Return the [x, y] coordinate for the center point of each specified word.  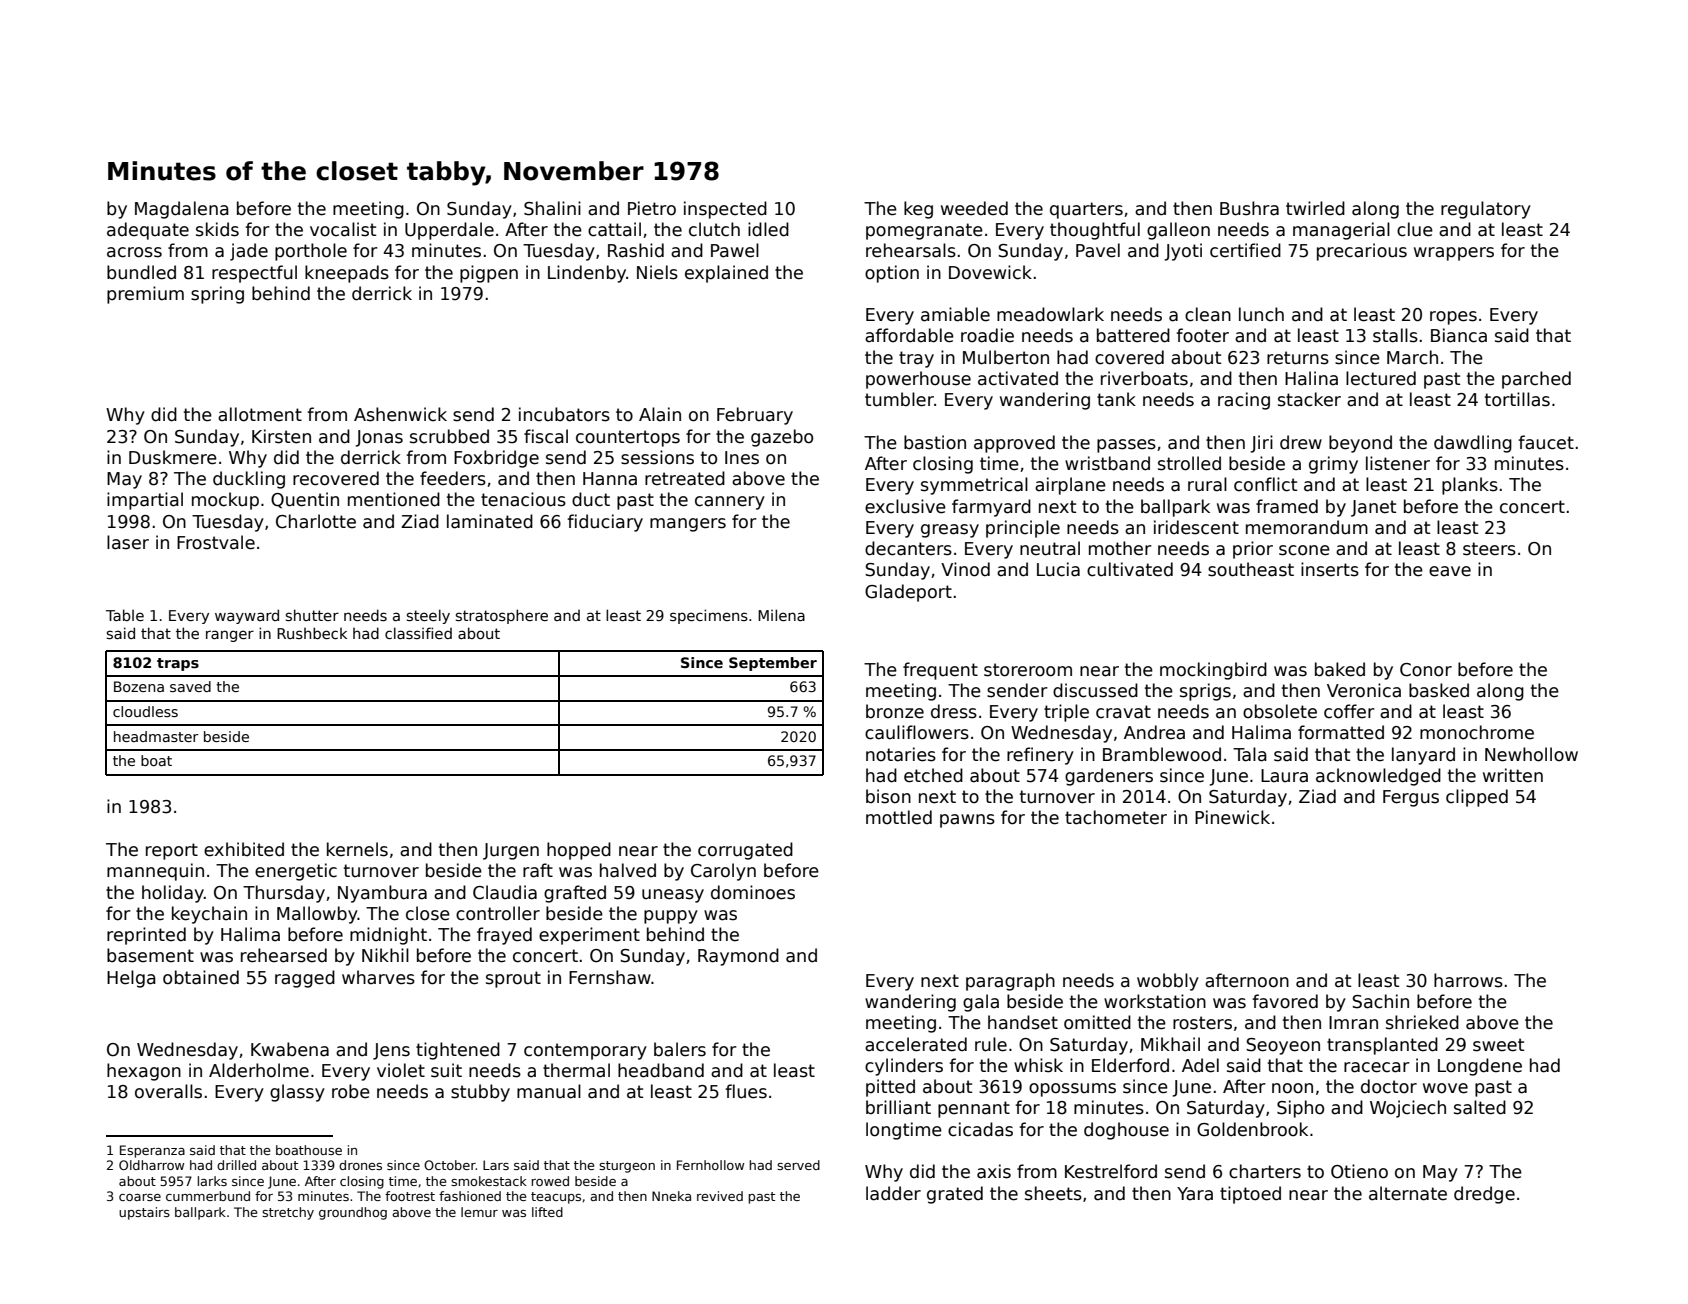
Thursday [284, 894]
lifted [547, 1212]
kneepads [347, 274]
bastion [935, 442]
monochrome [1477, 732]
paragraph [1010, 982]
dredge [1484, 1195]
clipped [1477, 798]
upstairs [144, 1213]
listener [1398, 463]
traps [178, 664]
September [773, 664]
